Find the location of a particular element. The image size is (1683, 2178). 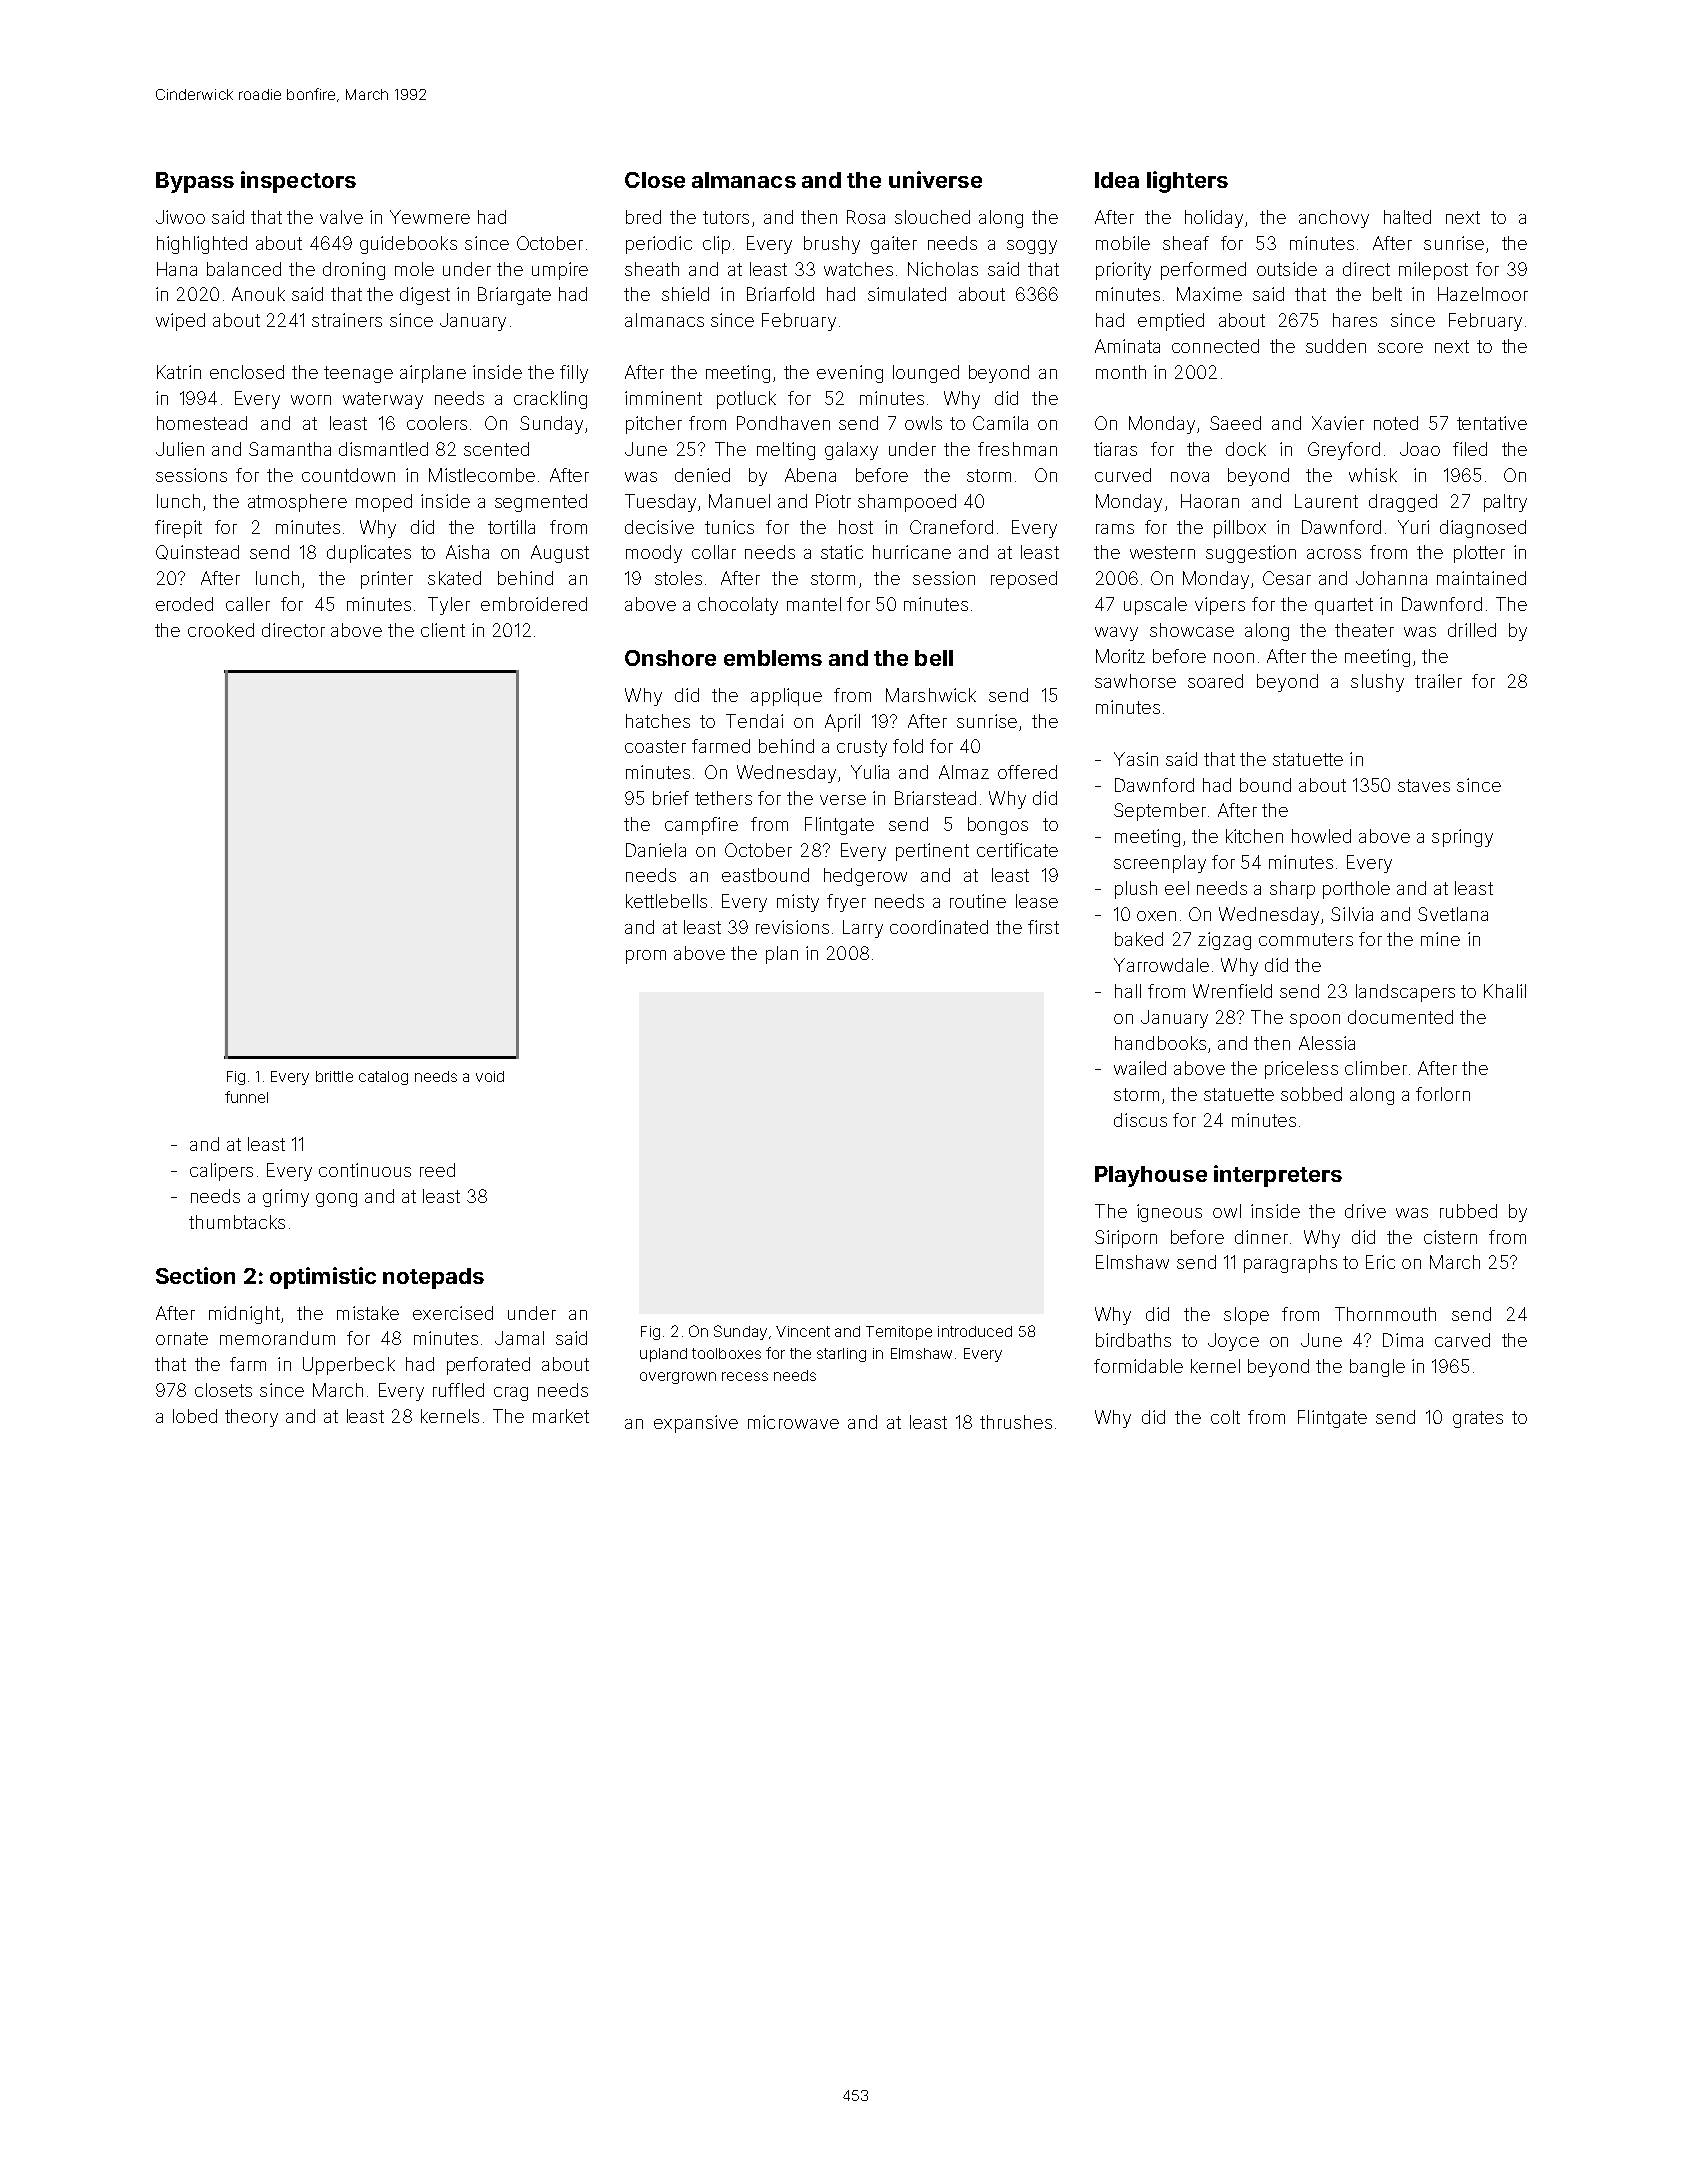

cistern is located at coordinates (1450, 1237).
